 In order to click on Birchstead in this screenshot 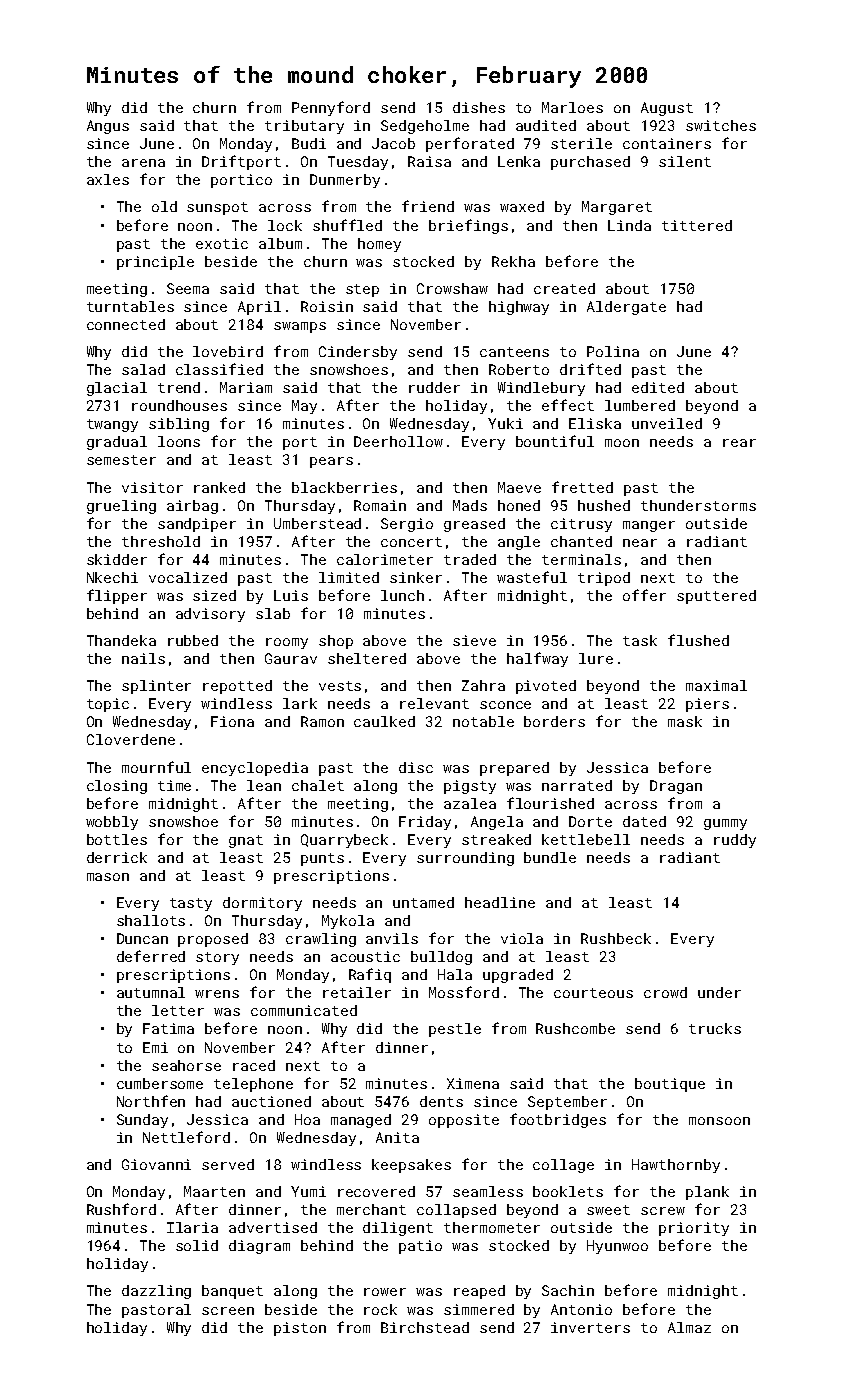, I will do `click(425, 1327)`.
